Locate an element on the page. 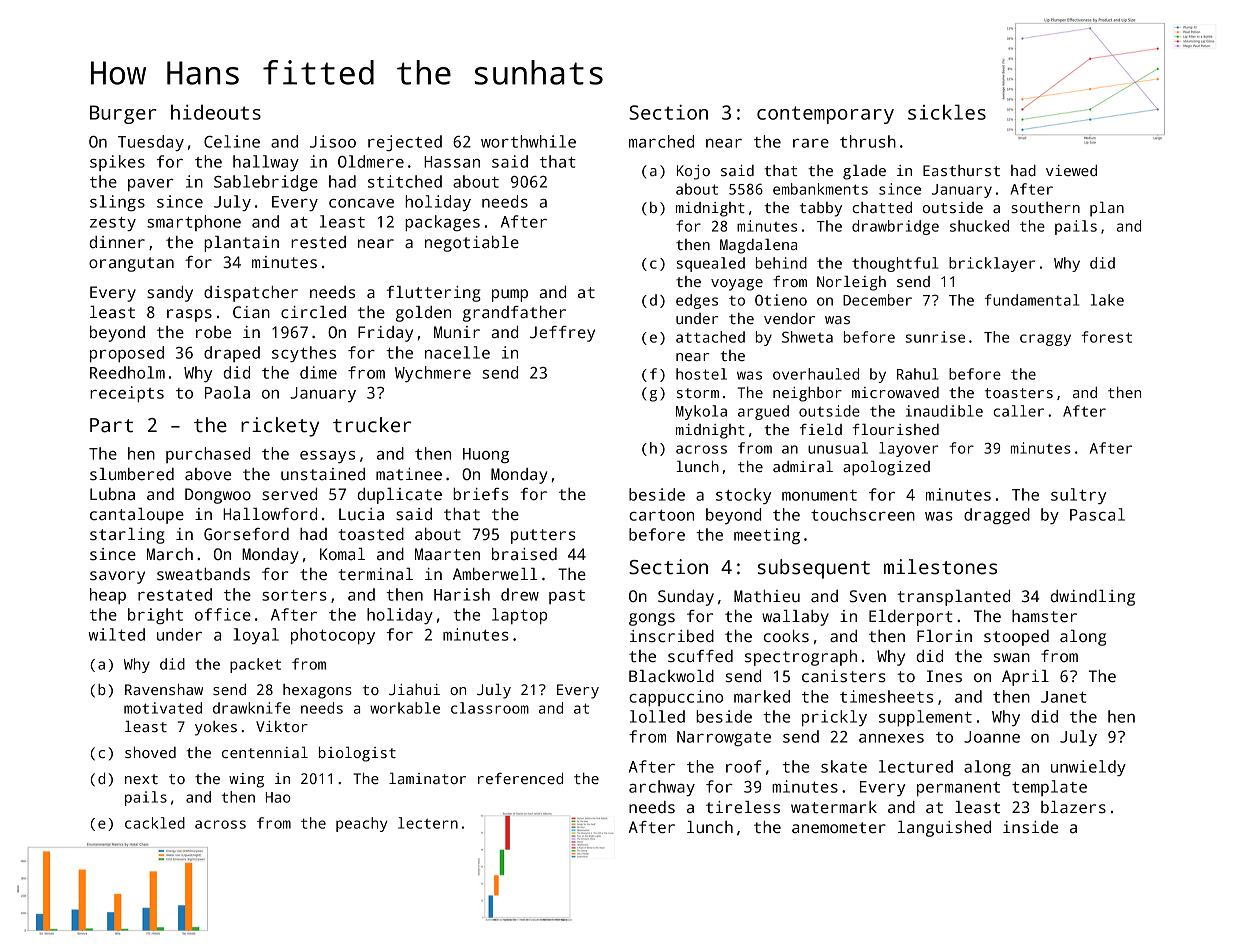  Hassan is located at coordinates (452, 162).
